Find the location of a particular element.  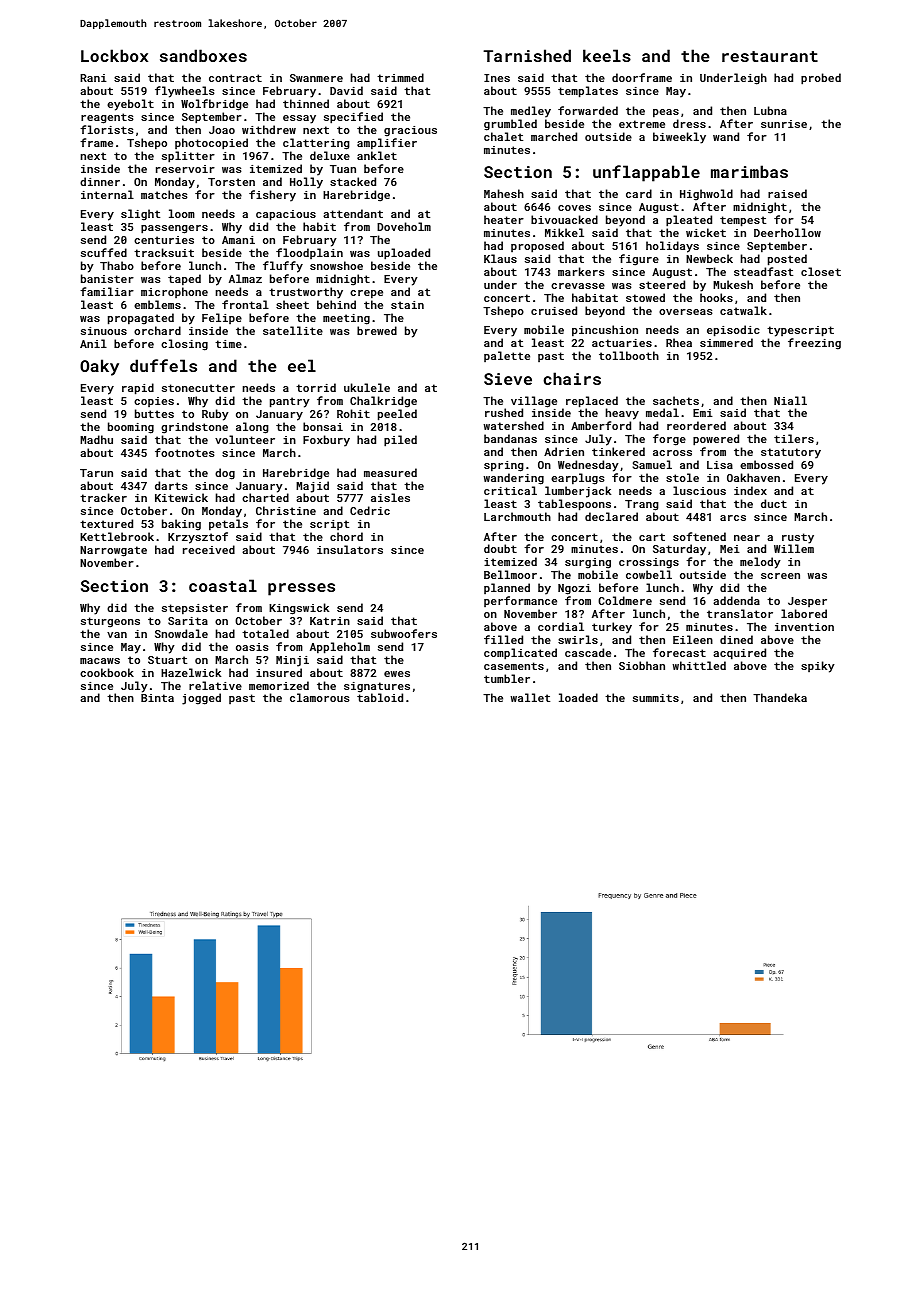

rapid is located at coordinates (138, 389).
